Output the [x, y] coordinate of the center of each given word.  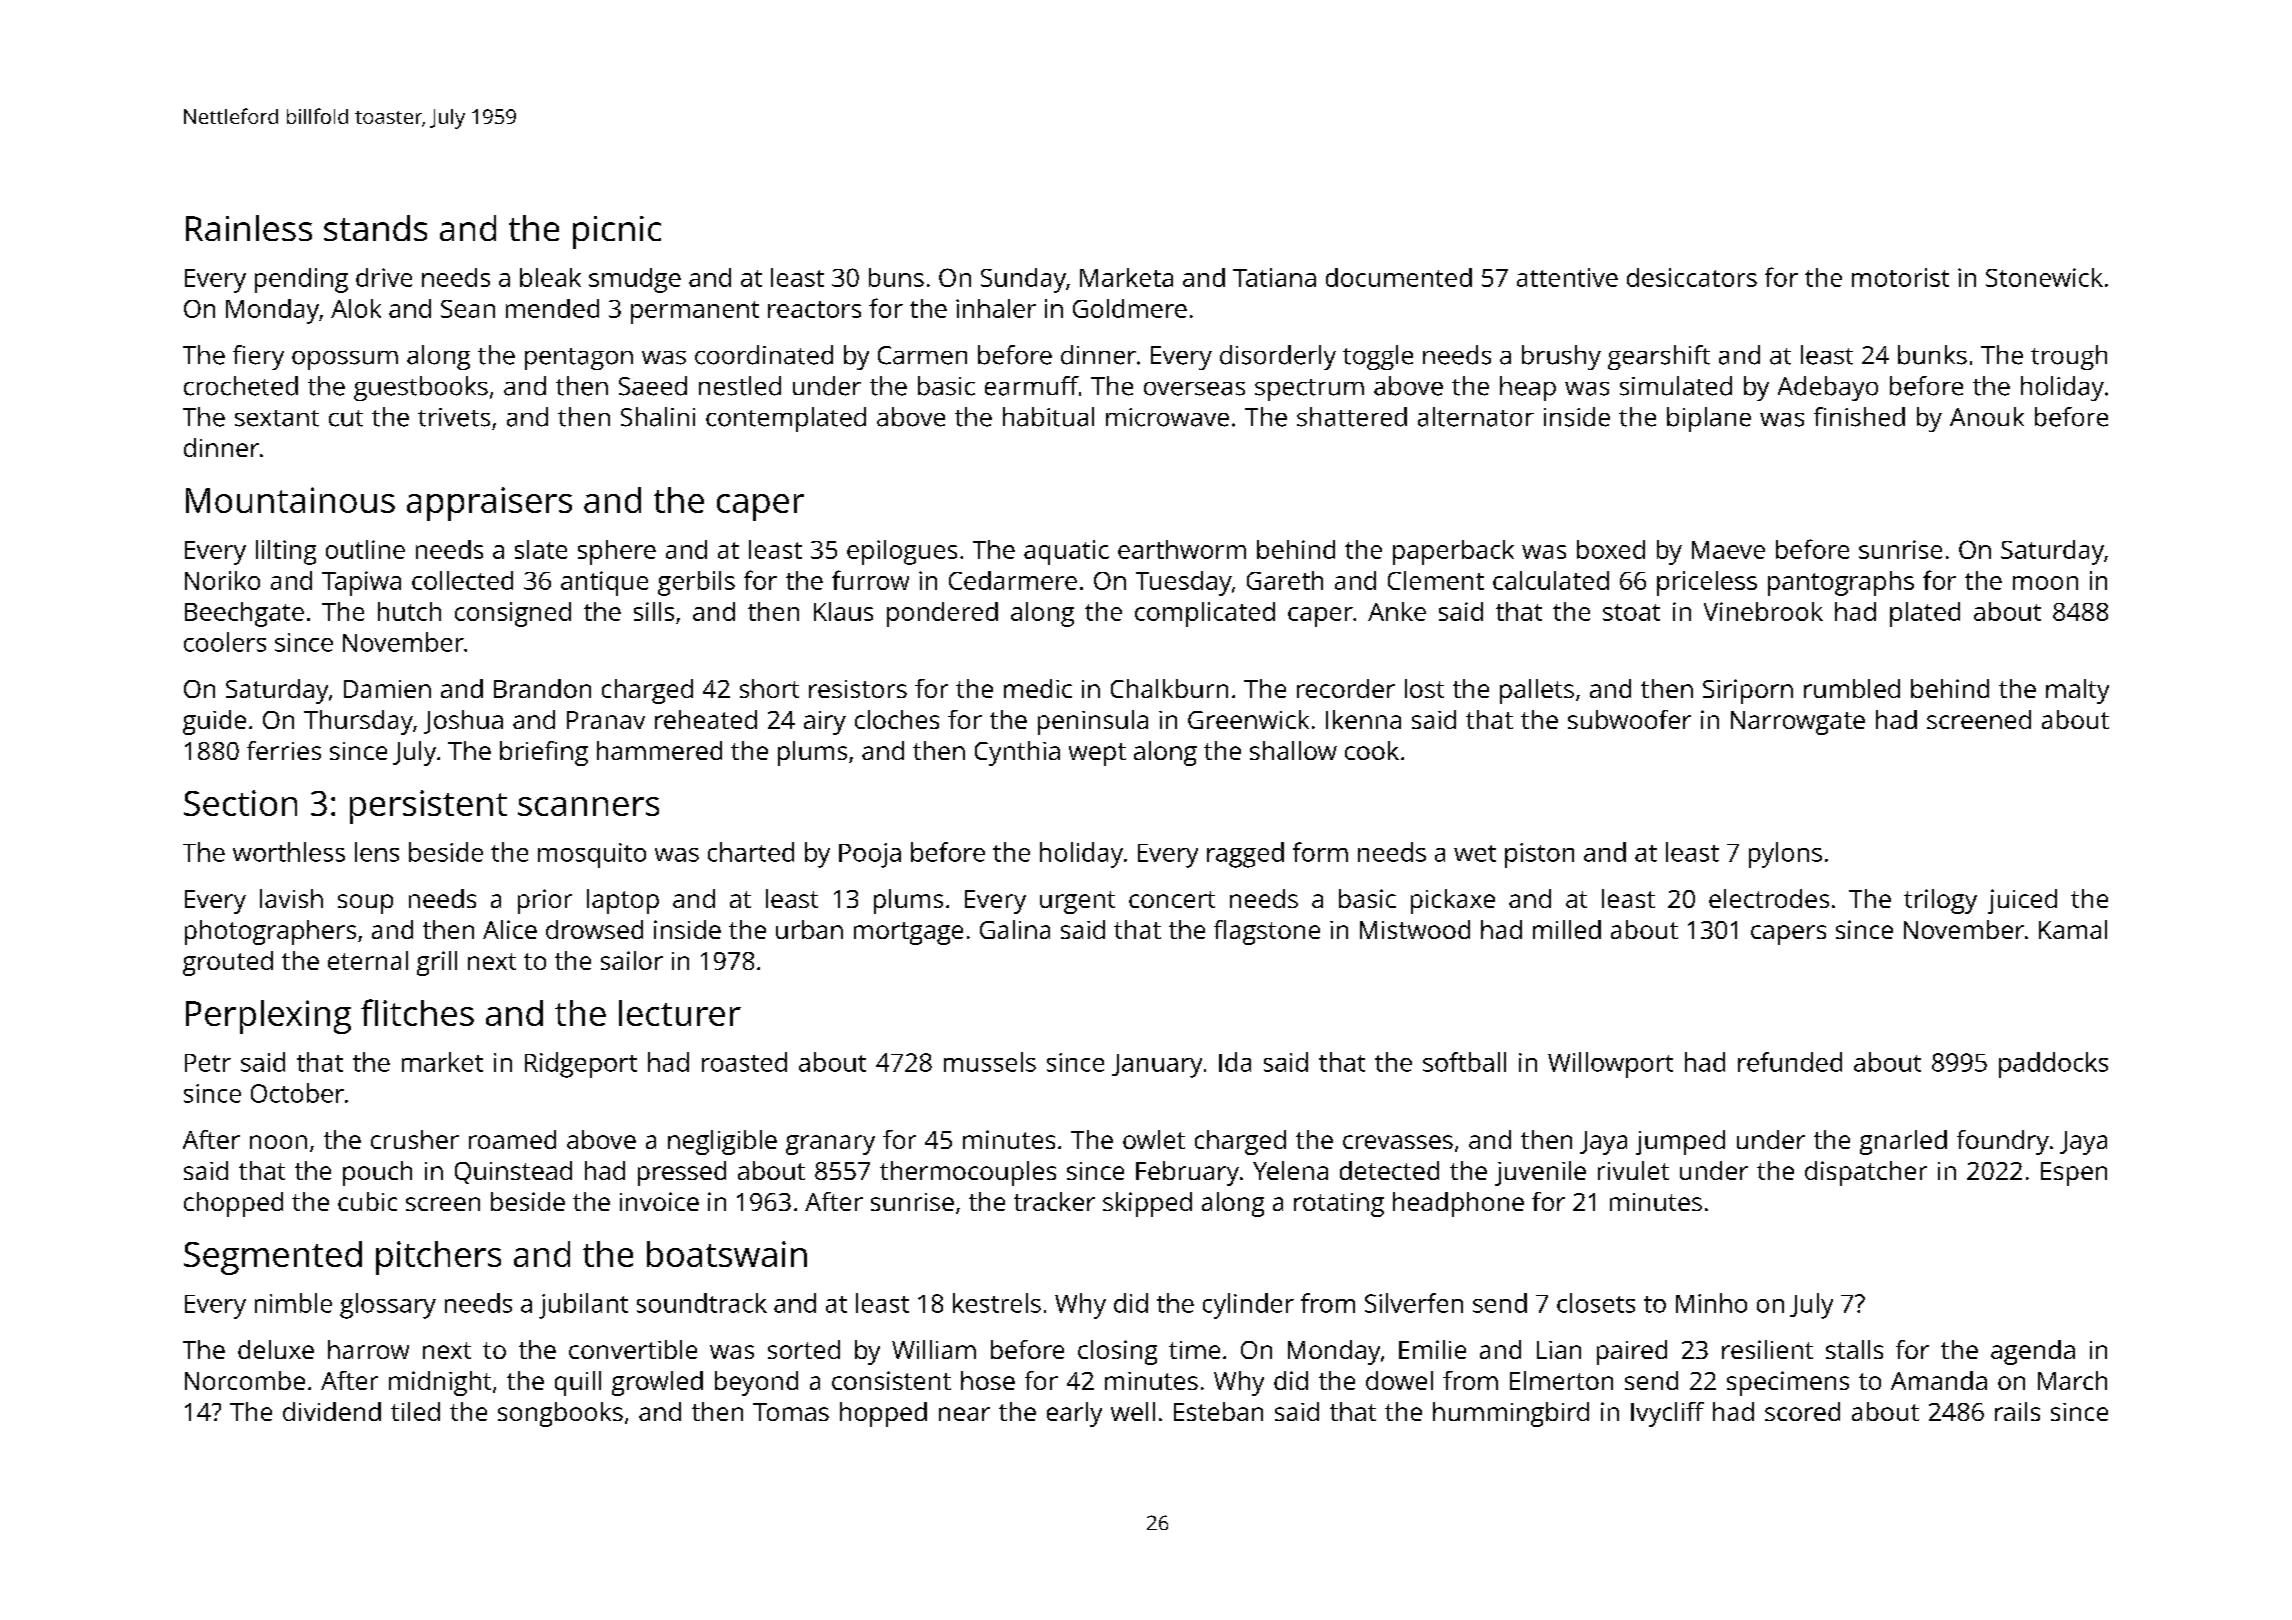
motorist [1900, 277]
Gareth [1285, 580]
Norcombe [245, 1380]
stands [375, 228]
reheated [706, 719]
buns [896, 277]
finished [1859, 417]
